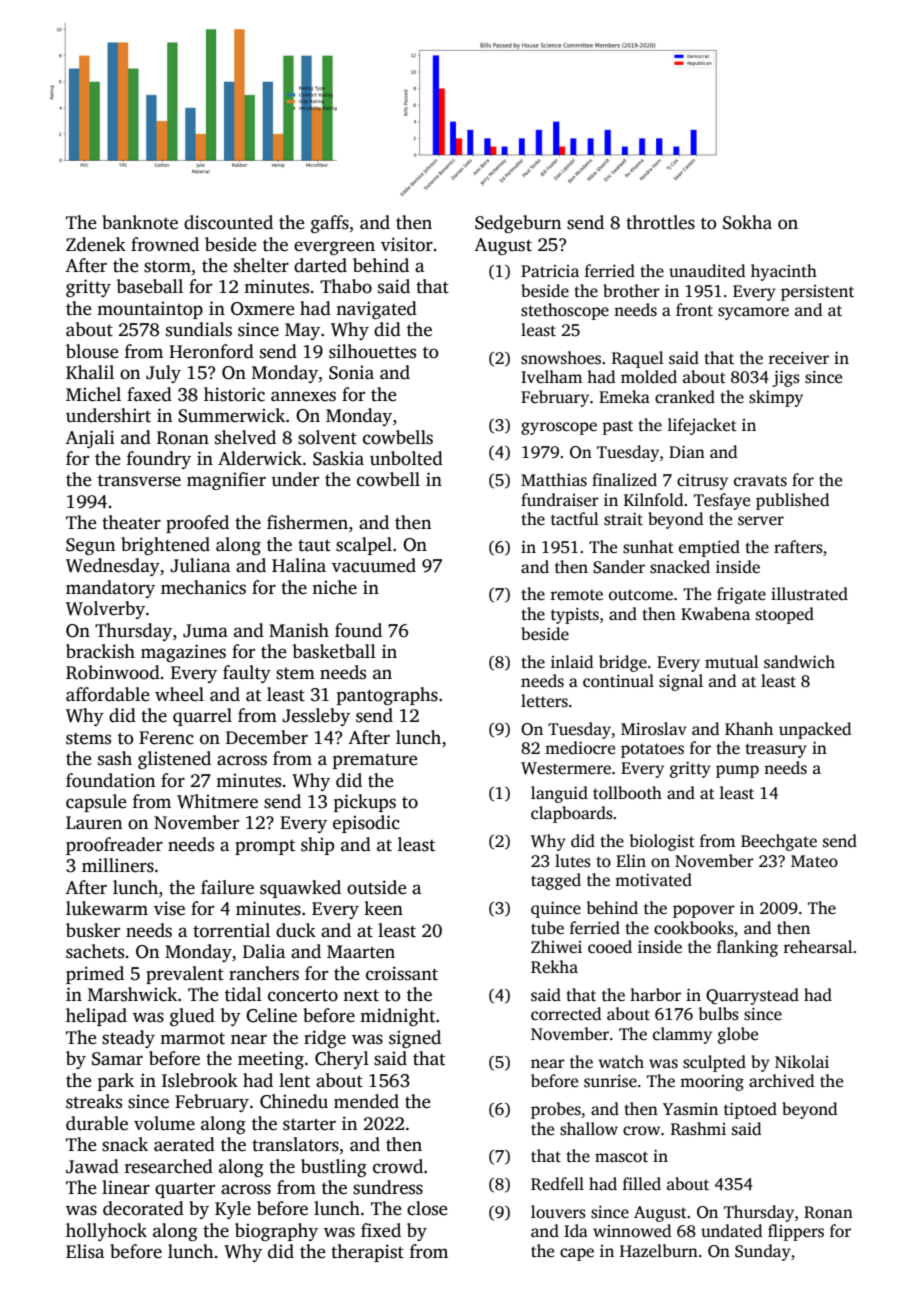 This screenshot has height=1308, width=924. Describe the element at coordinates (655, 995) in the screenshot. I see `harbor` at that location.
